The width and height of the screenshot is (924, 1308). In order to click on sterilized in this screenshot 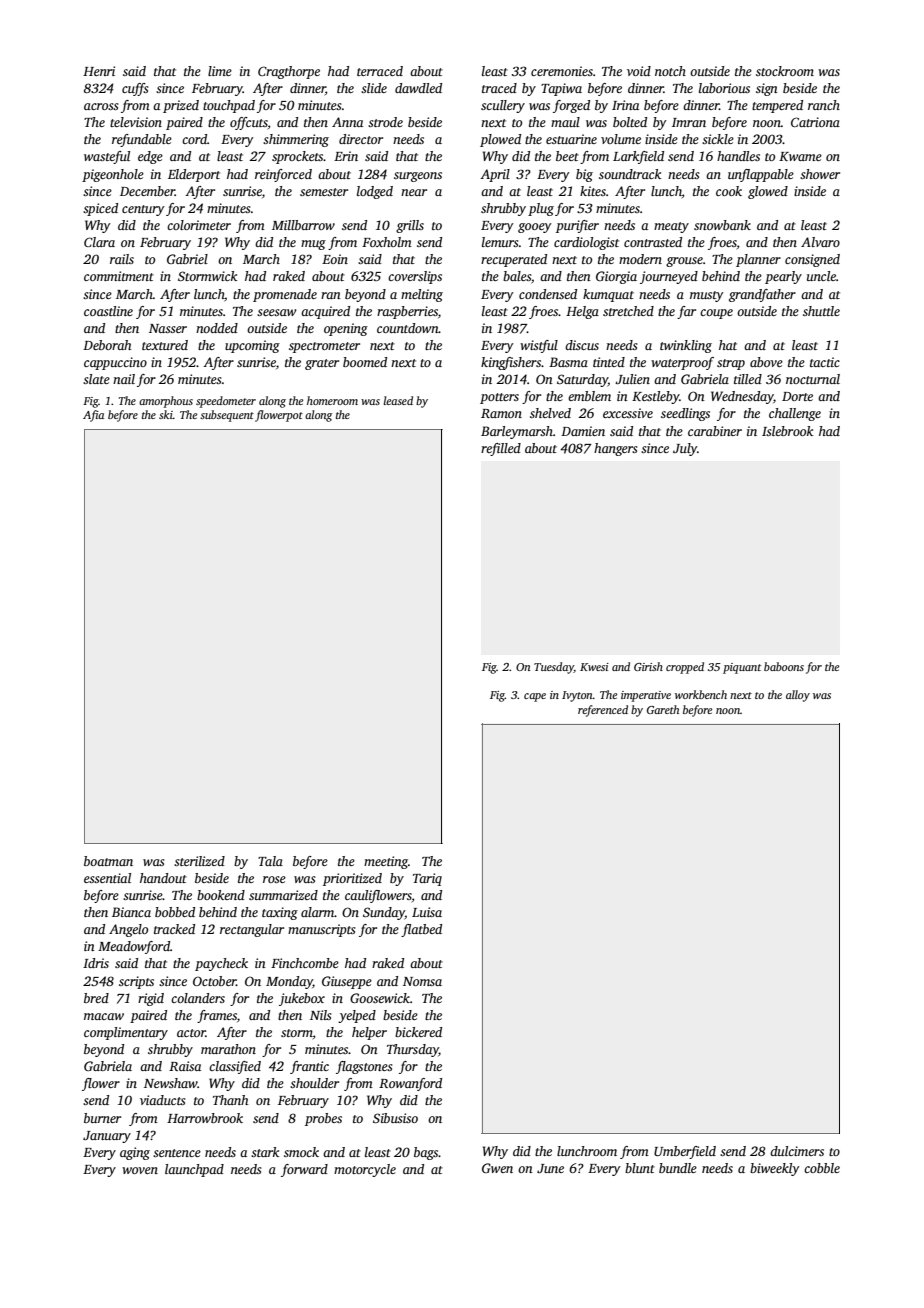, I will do `click(199, 861)`.
